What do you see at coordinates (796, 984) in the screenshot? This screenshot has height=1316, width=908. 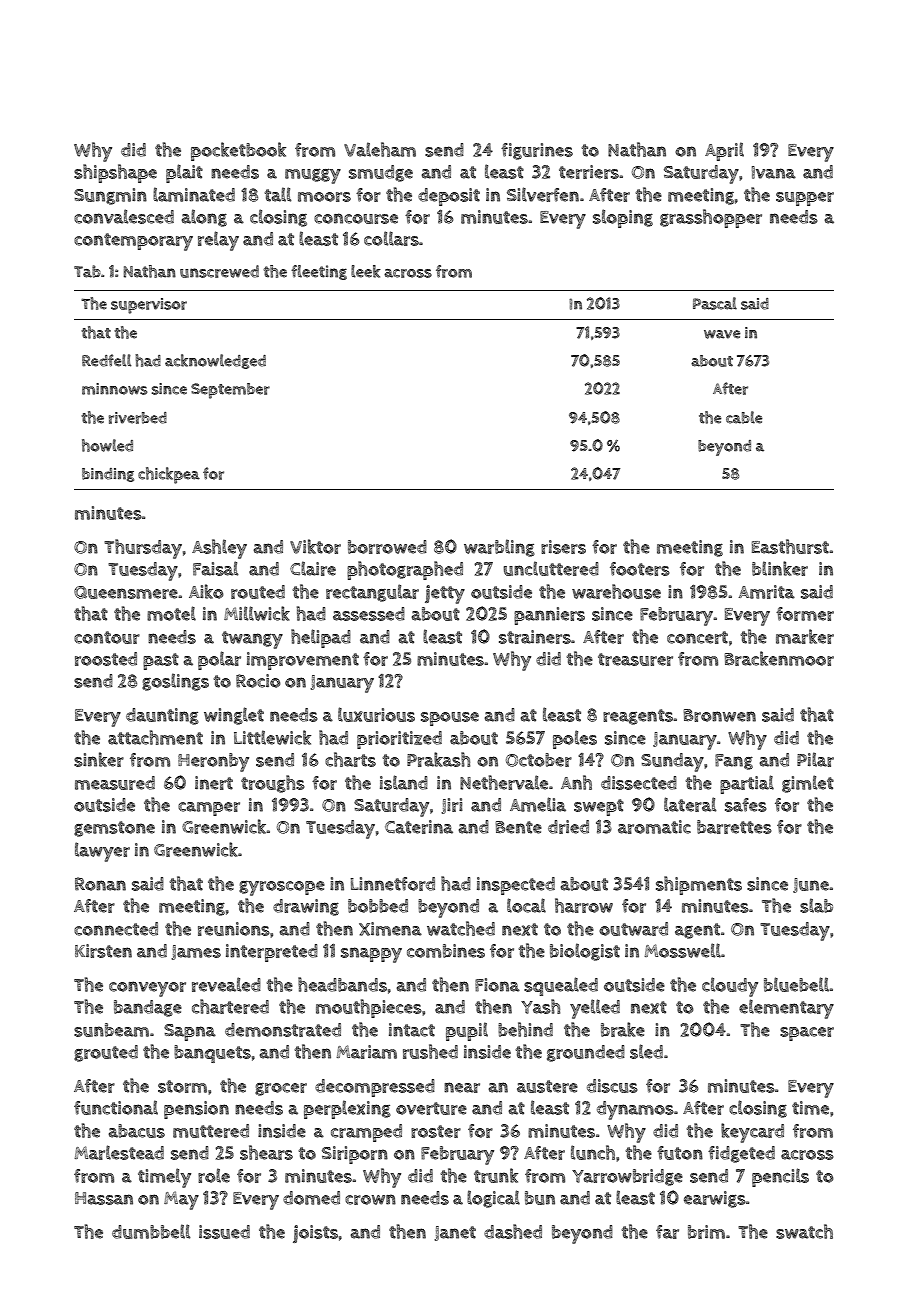 I see `bluebell` at bounding box center [796, 984].
